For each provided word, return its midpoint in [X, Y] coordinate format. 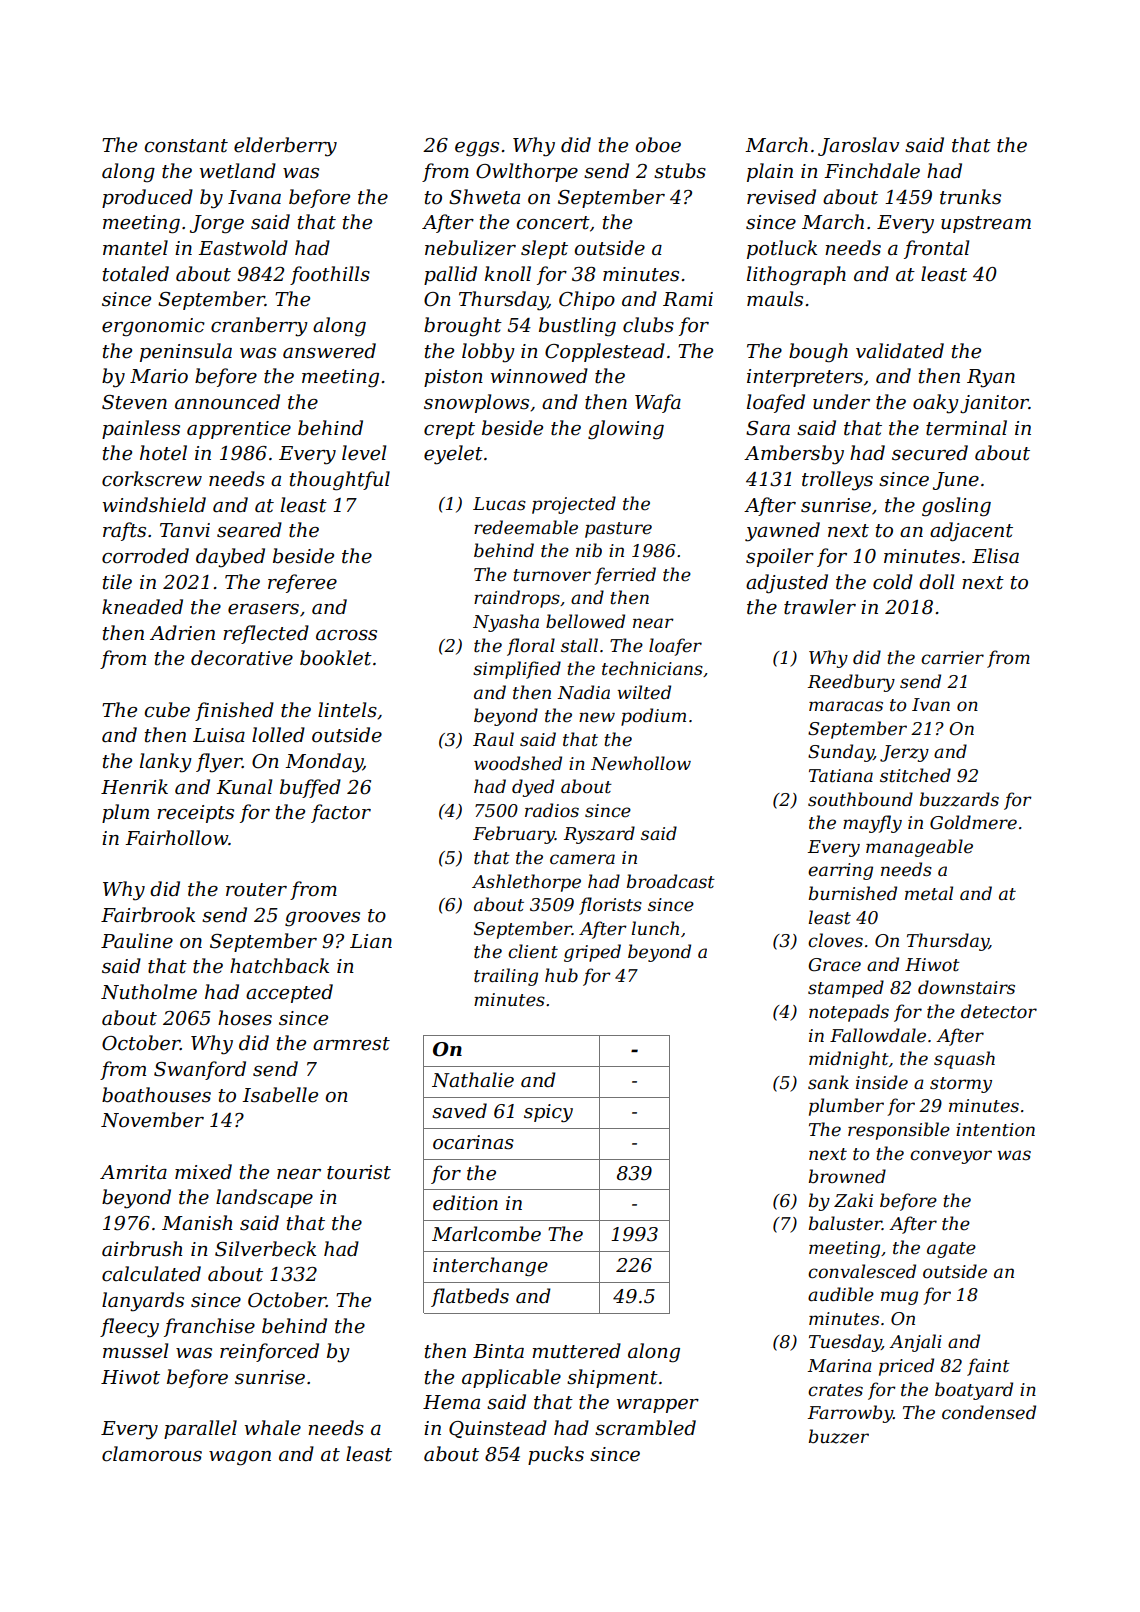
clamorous [152, 1454]
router [256, 890]
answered [329, 351]
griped [592, 953]
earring [840, 871]
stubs [680, 171]
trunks [970, 197]
